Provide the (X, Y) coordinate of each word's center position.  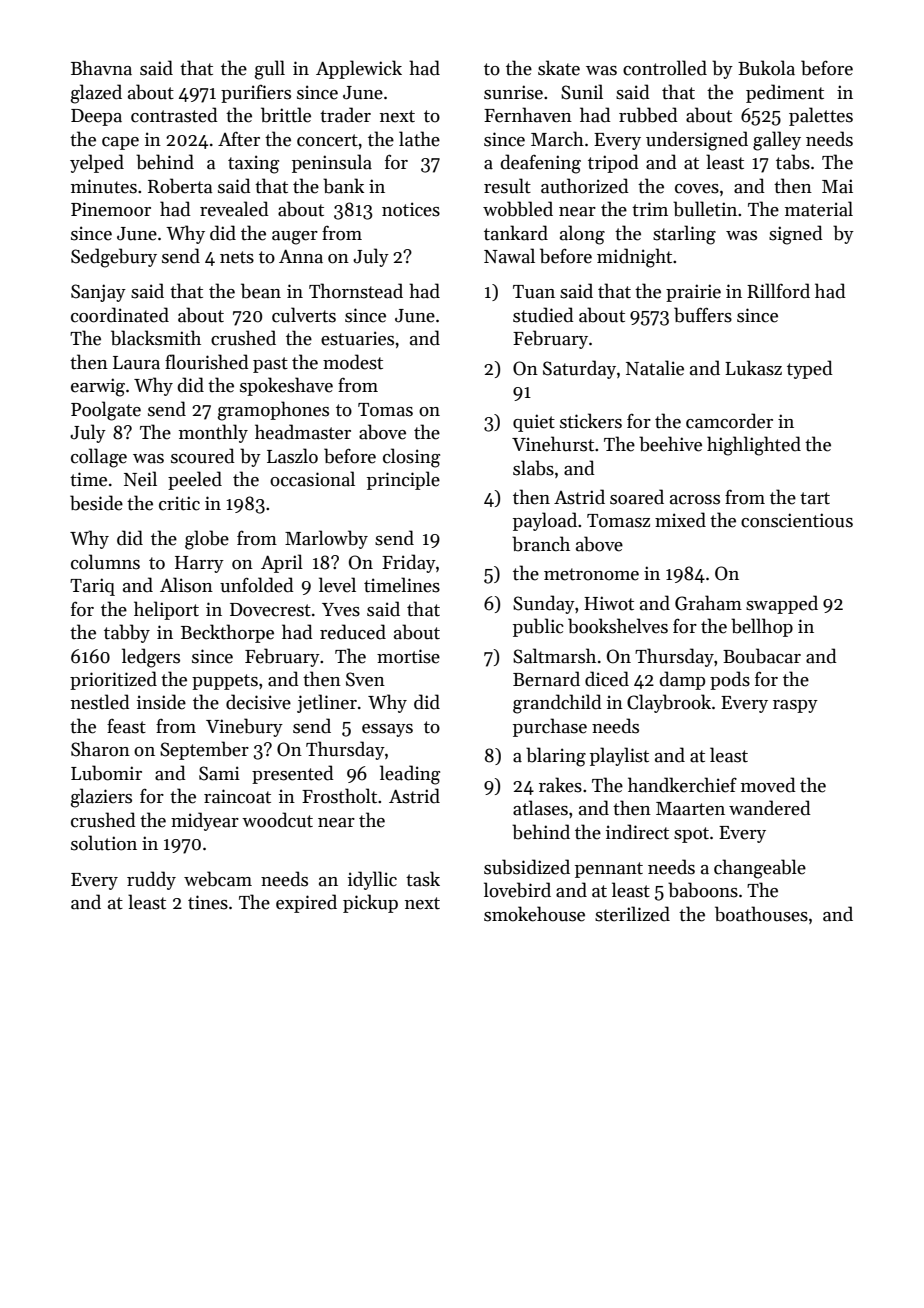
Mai (837, 186)
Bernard (546, 679)
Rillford (778, 291)
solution (104, 843)
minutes (104, 186)
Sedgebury (114, 258)
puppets (225, 682)
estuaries (357, 338)
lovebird (517, 890)
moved (768, 785)
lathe (419, 139)
